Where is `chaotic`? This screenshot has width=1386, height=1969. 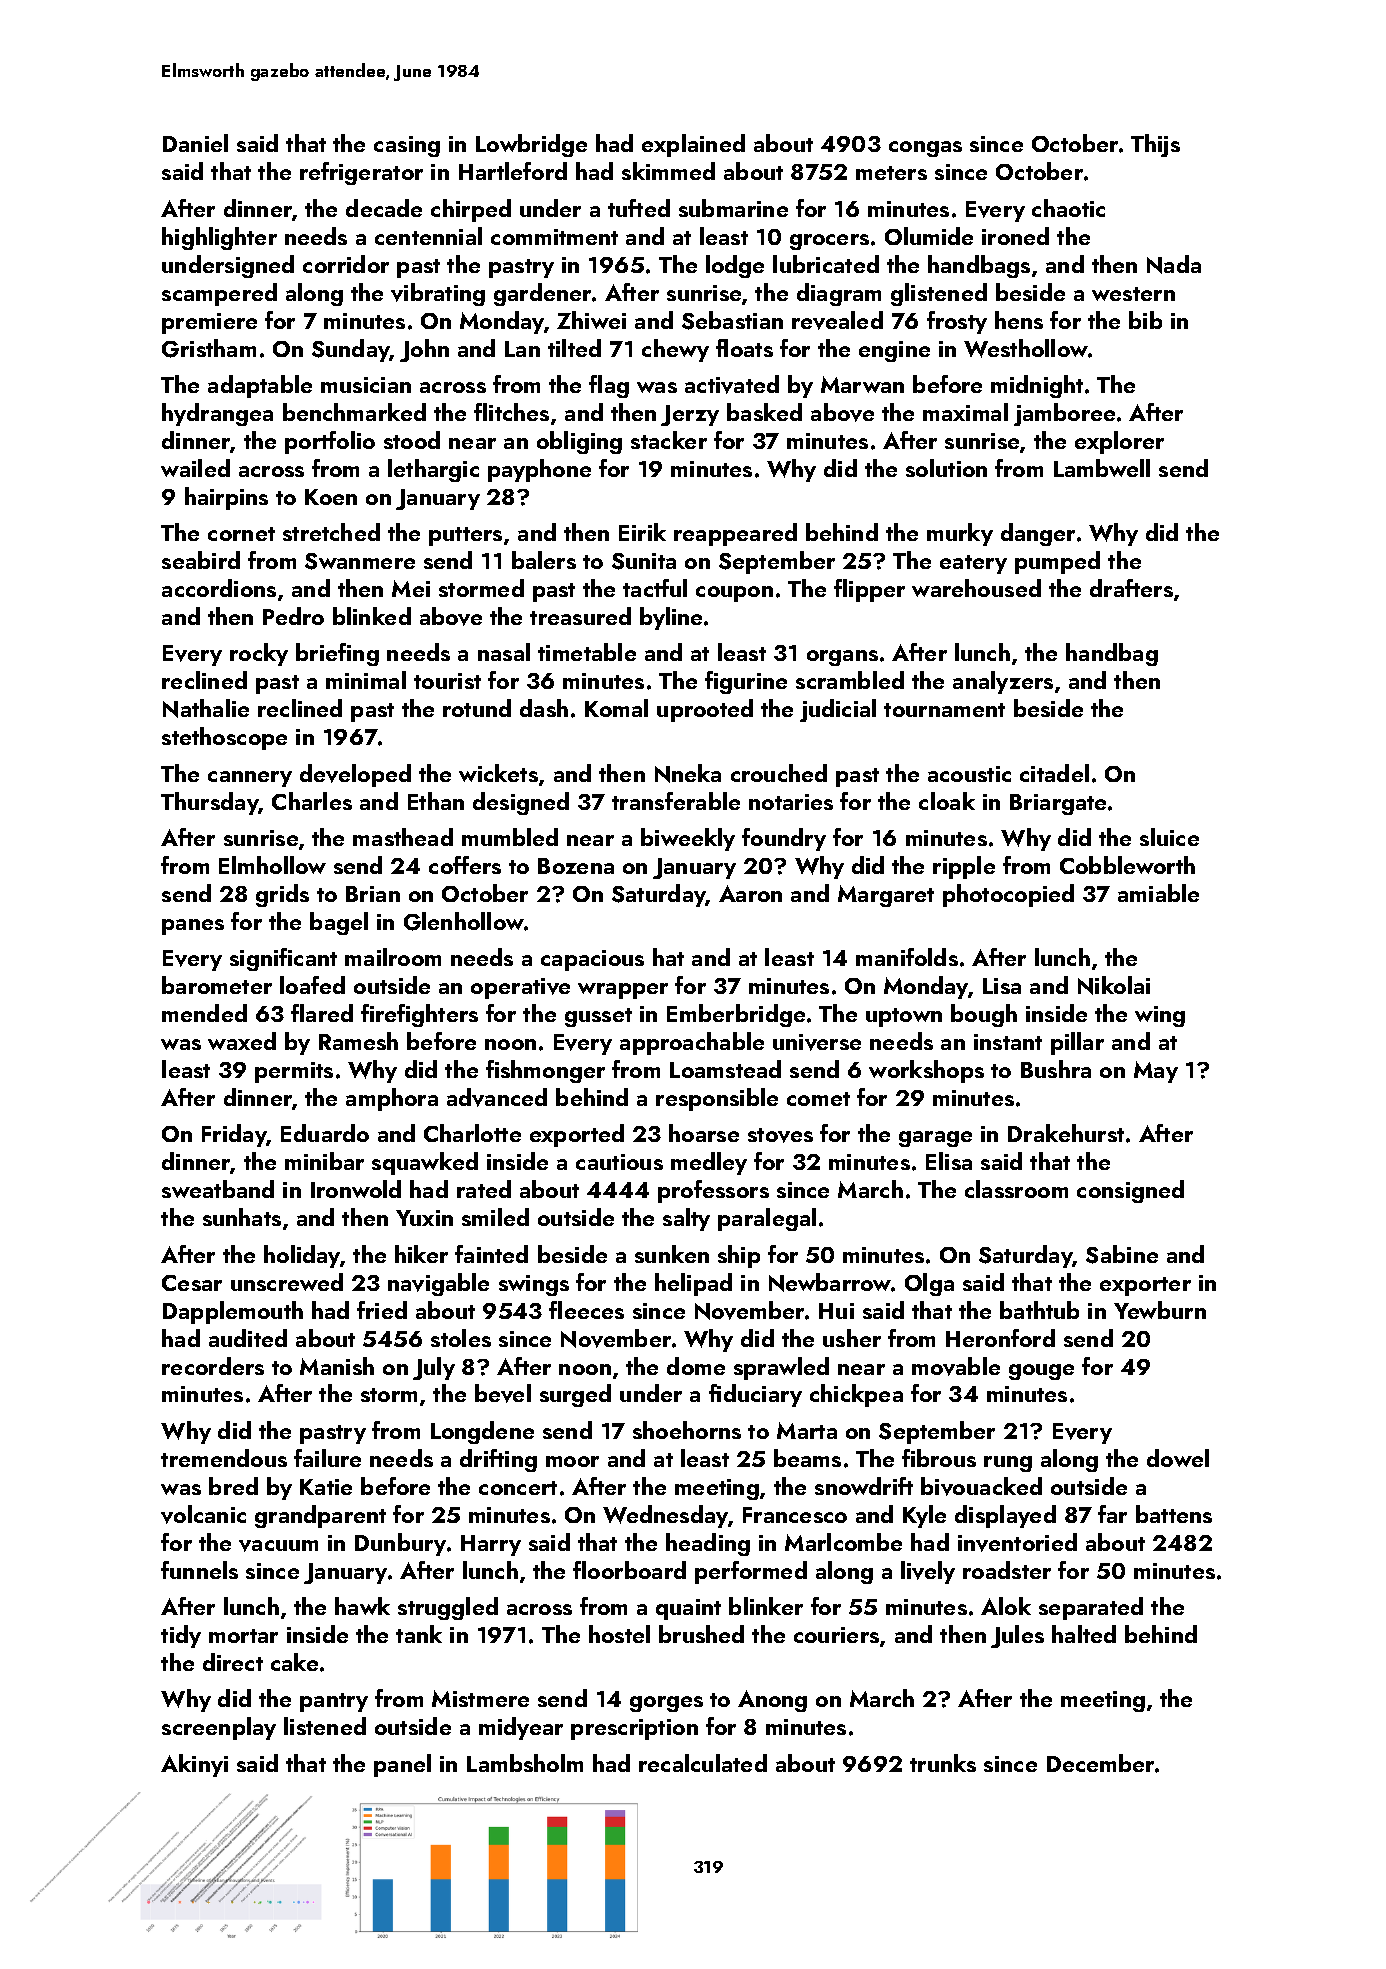
chaotic is located at coordinates (1068, 208).
